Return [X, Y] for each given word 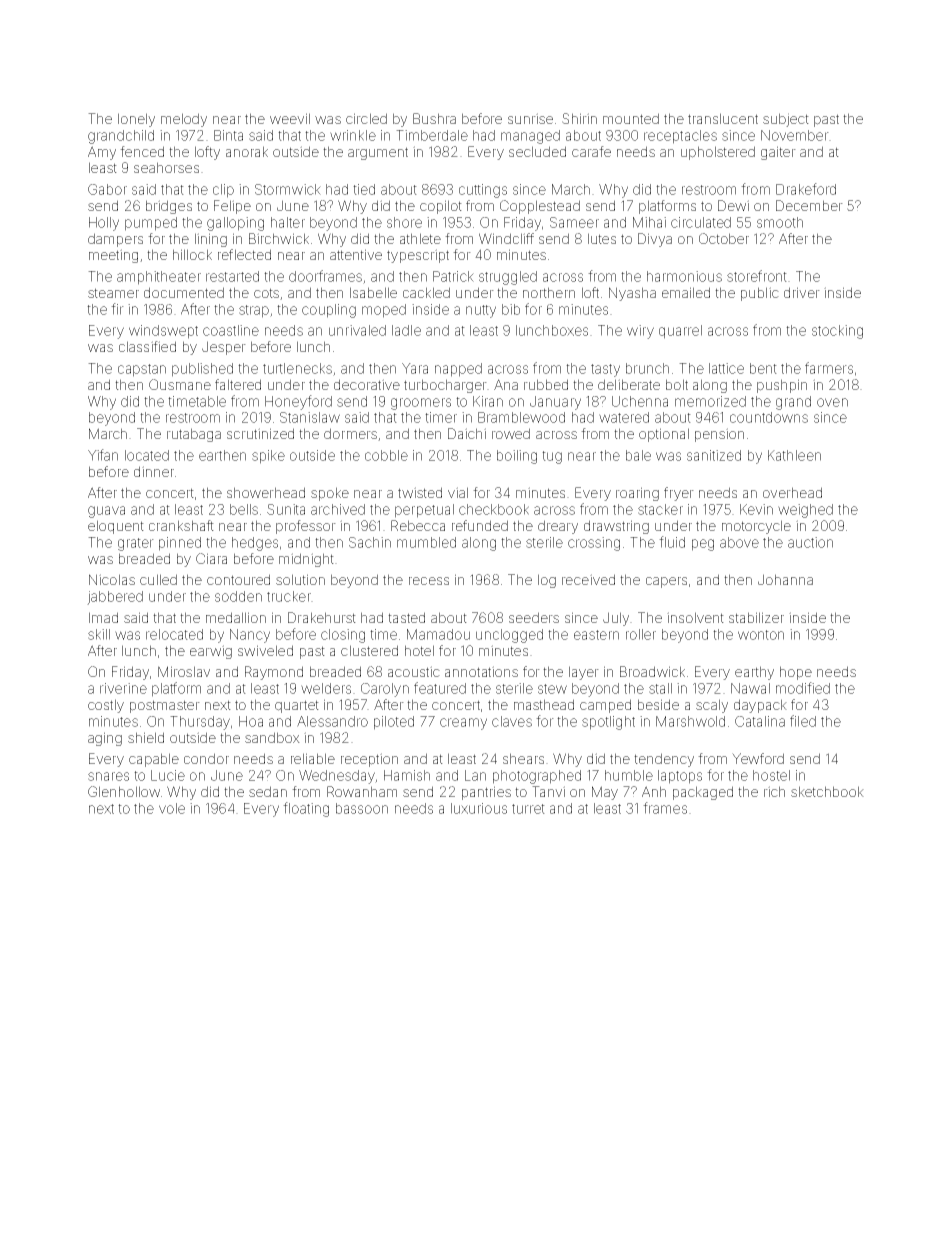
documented [184, 292]
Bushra [434, 118]
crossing [594, 544]
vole [172, 808]
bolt [677, 384]
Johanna [785, 579]
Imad [103, 617]
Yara [415, 368]
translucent [723, 118]
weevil [290, 118]
